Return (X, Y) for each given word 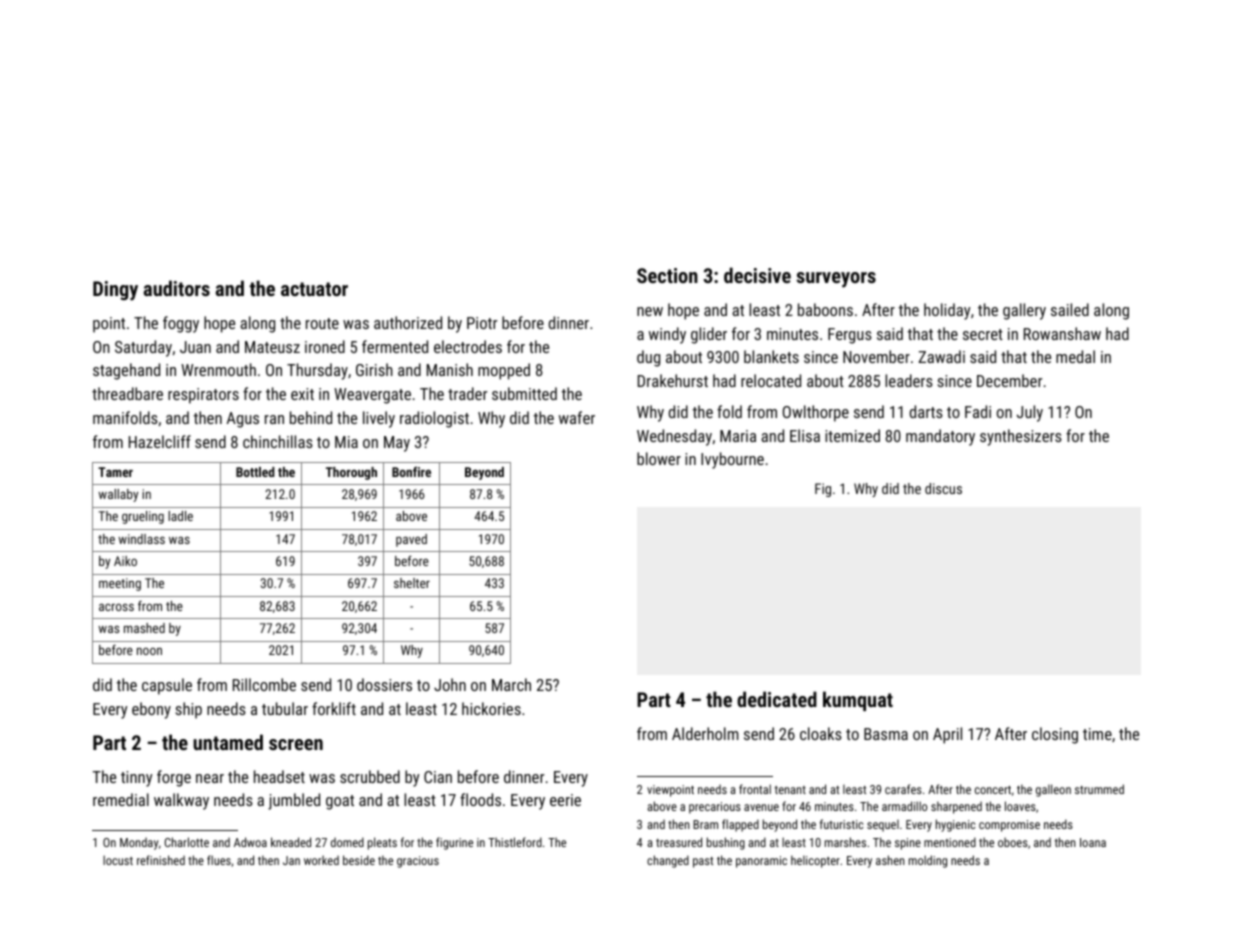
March (511, 684)
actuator (314, 289)
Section (667, 275)
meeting (120, 584)
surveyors (836, 280)
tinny (136, 779)
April (947, 735)
